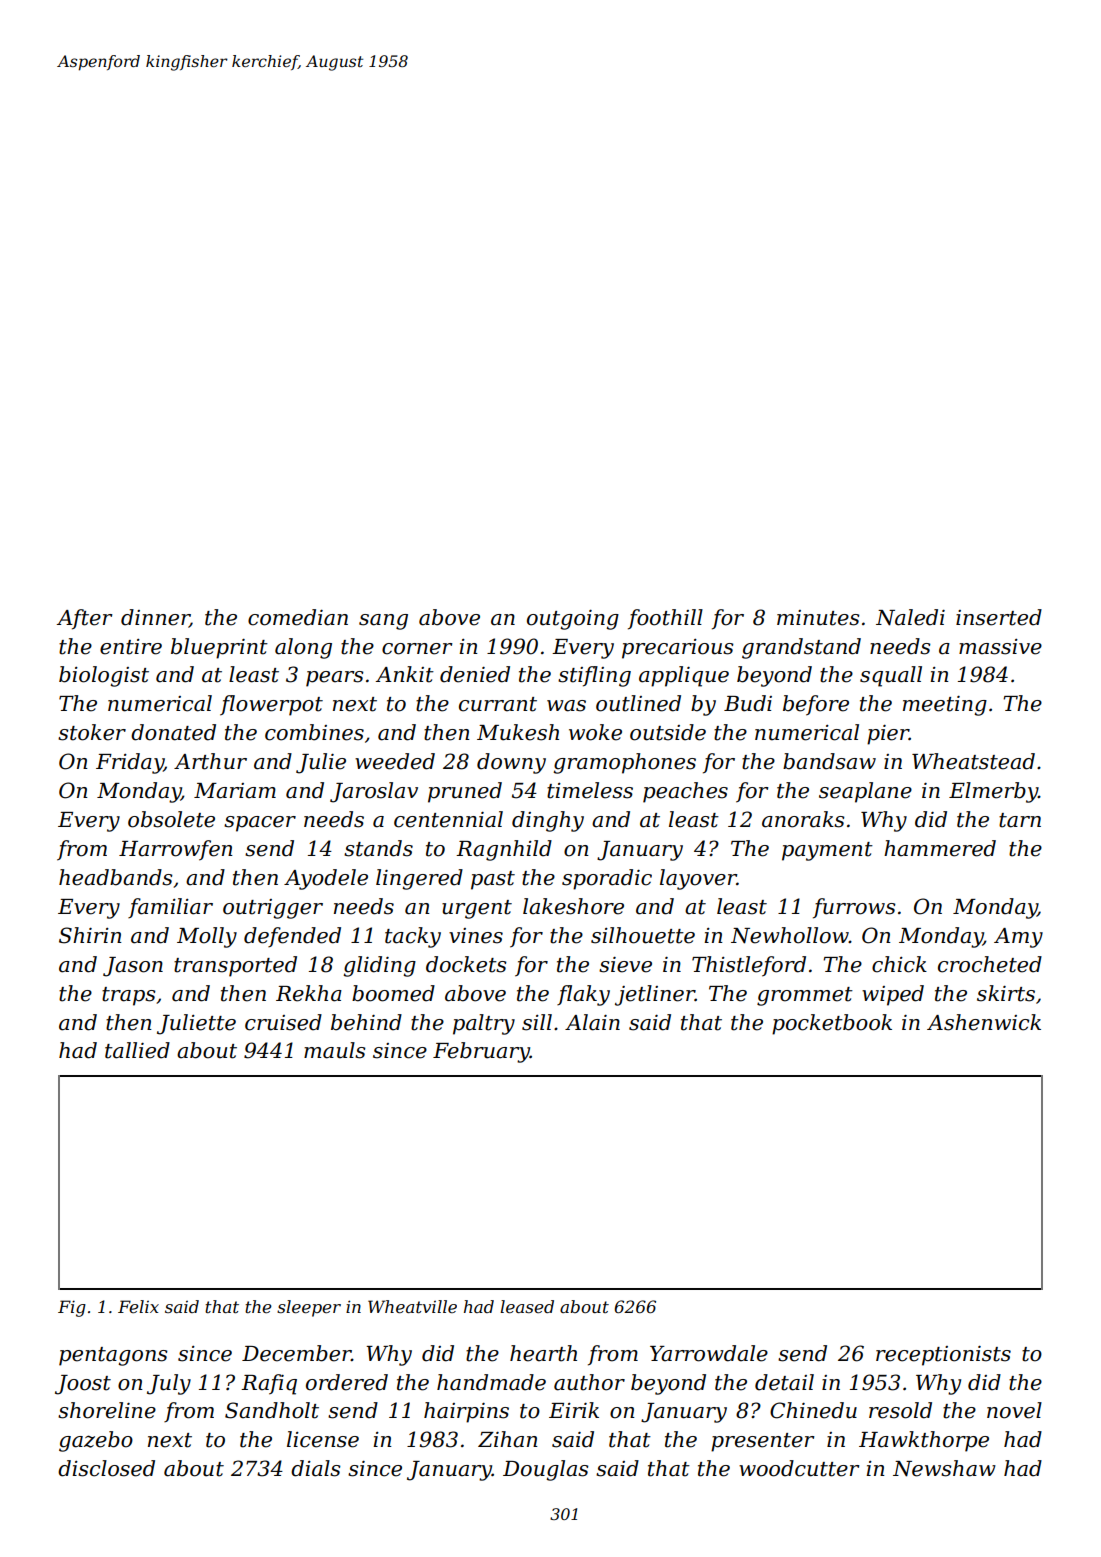  I want to click on Amy, so click(1018, 938).
